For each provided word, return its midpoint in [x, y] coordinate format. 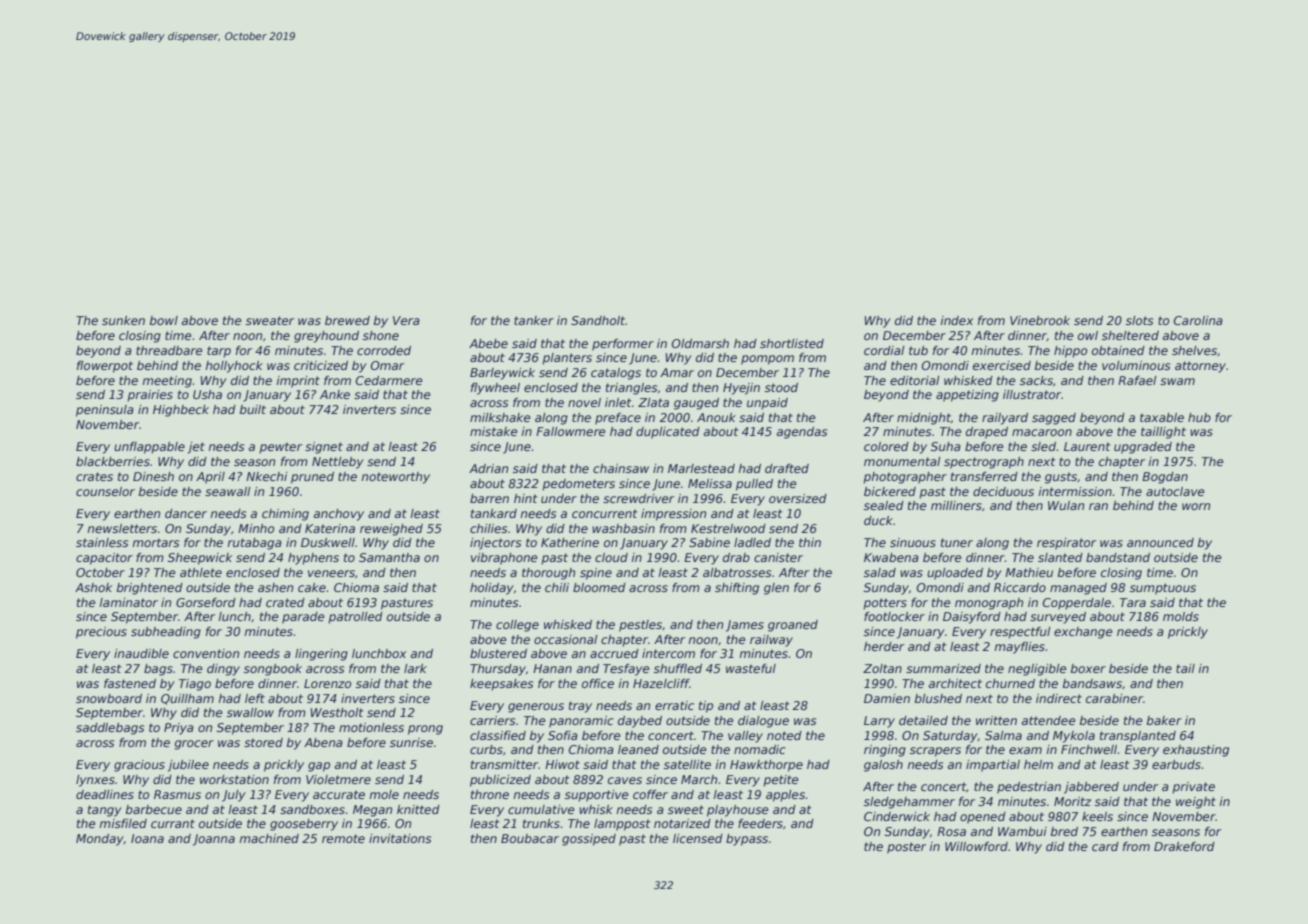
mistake [494, 431]
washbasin [623, 528]
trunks [541, 823]
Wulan [1066, 505]
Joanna [214, 840]
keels [1097, 816]
